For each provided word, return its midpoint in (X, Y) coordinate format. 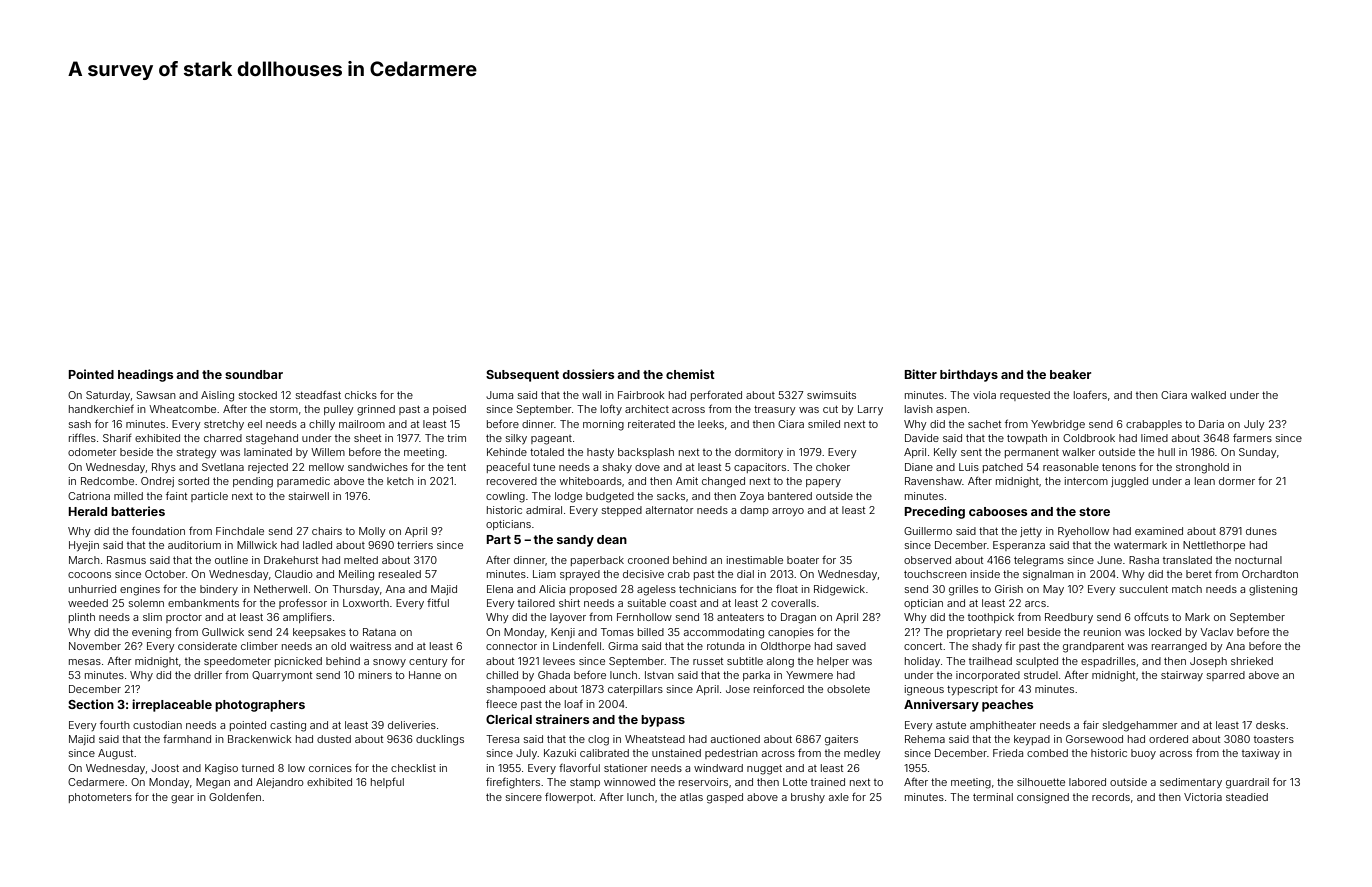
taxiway (1261, 754)
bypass (663, 721)
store (1094, 511)
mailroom (362, 424)
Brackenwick (260, 739)
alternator (670, 510)
